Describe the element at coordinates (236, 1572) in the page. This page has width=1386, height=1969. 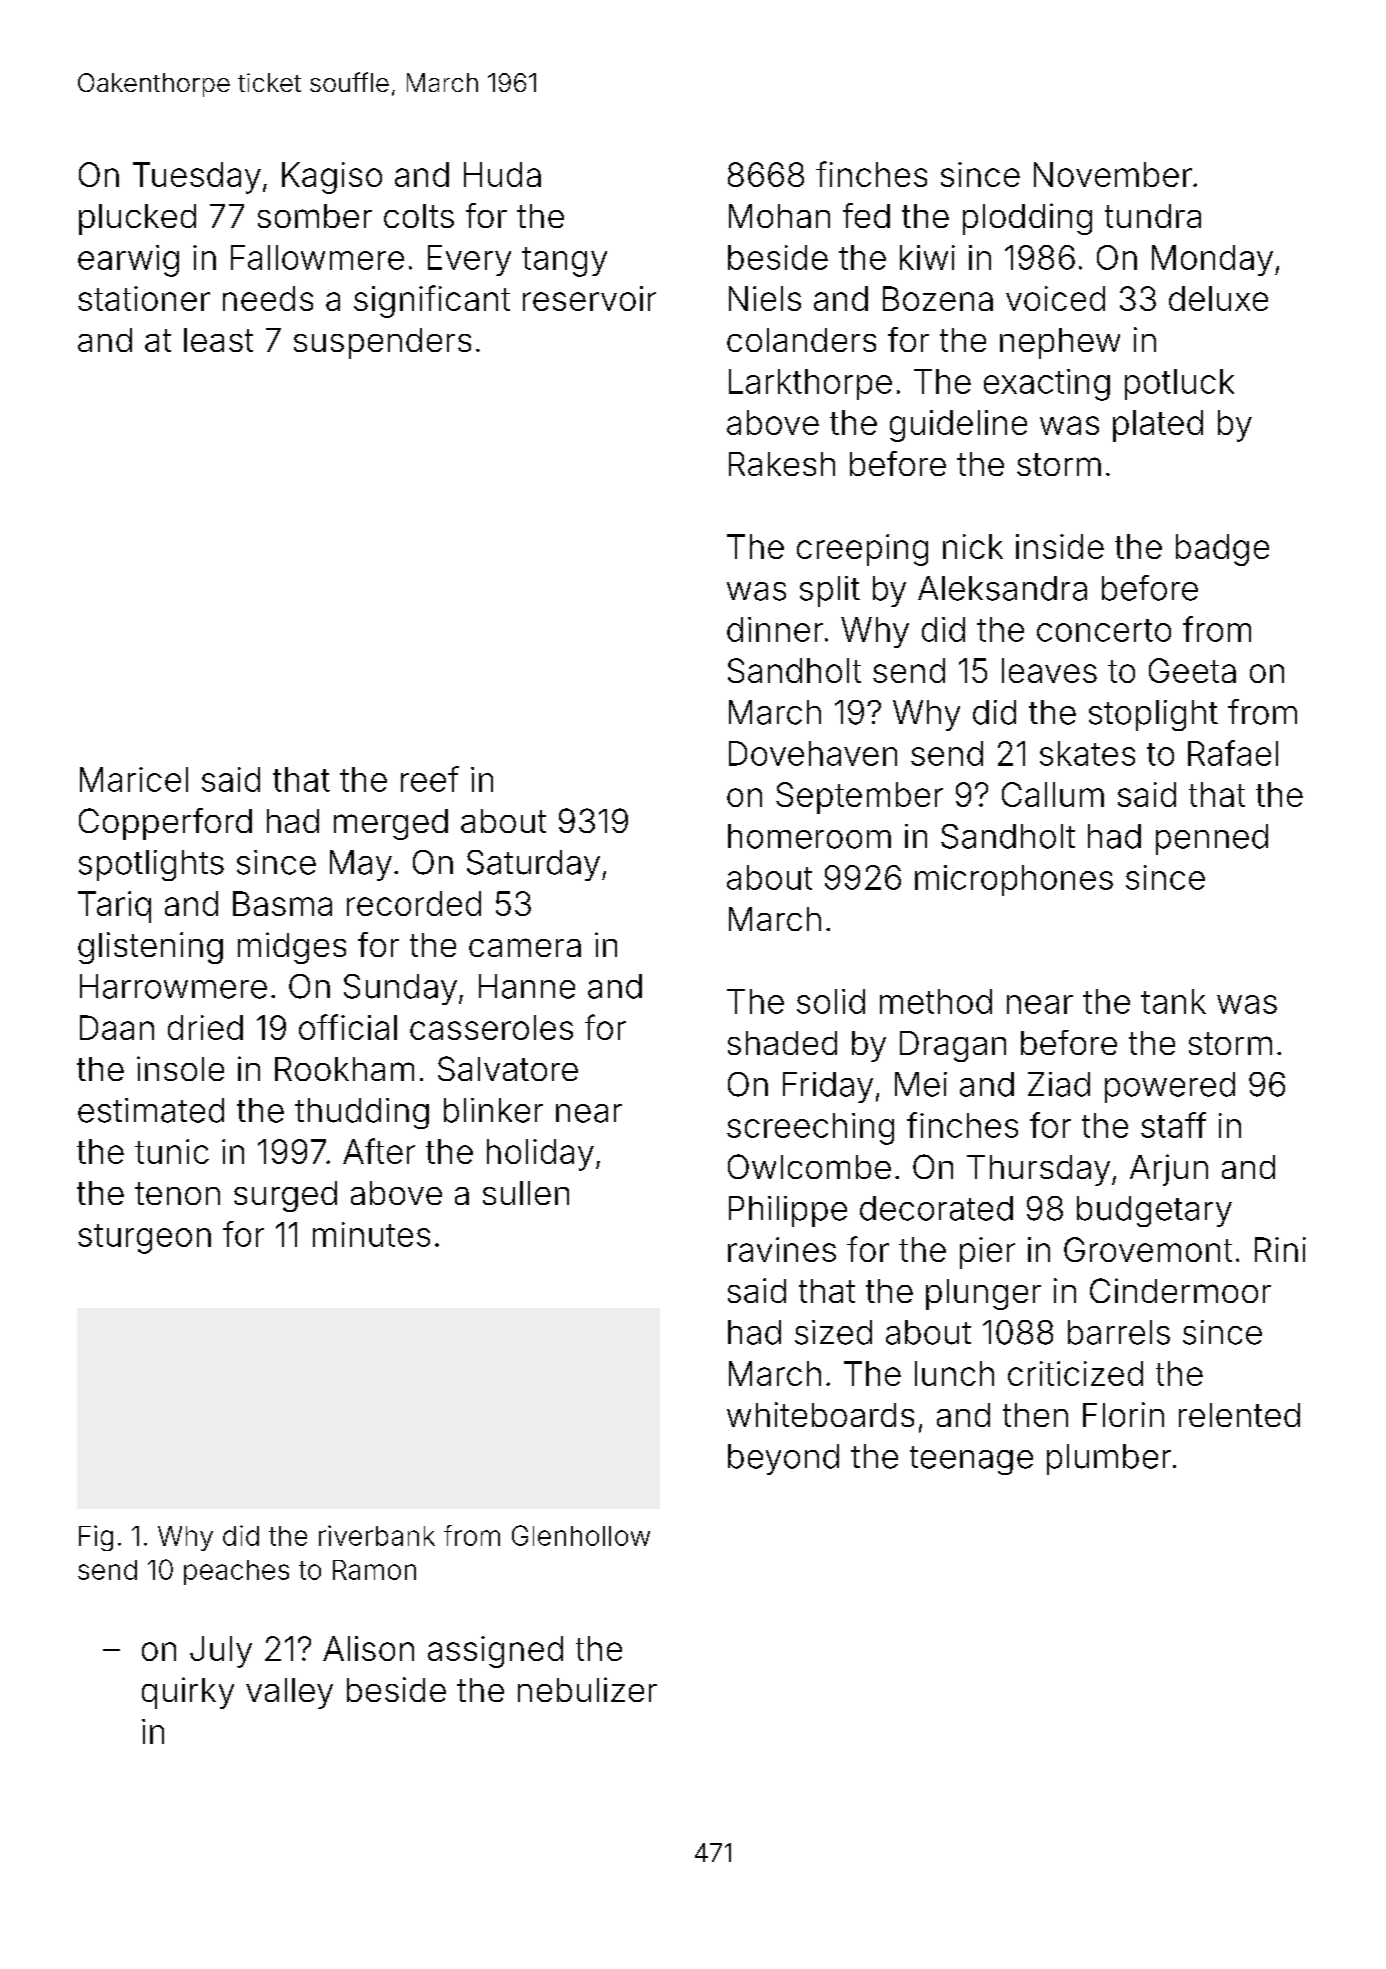
I see `peaches` at that location.
